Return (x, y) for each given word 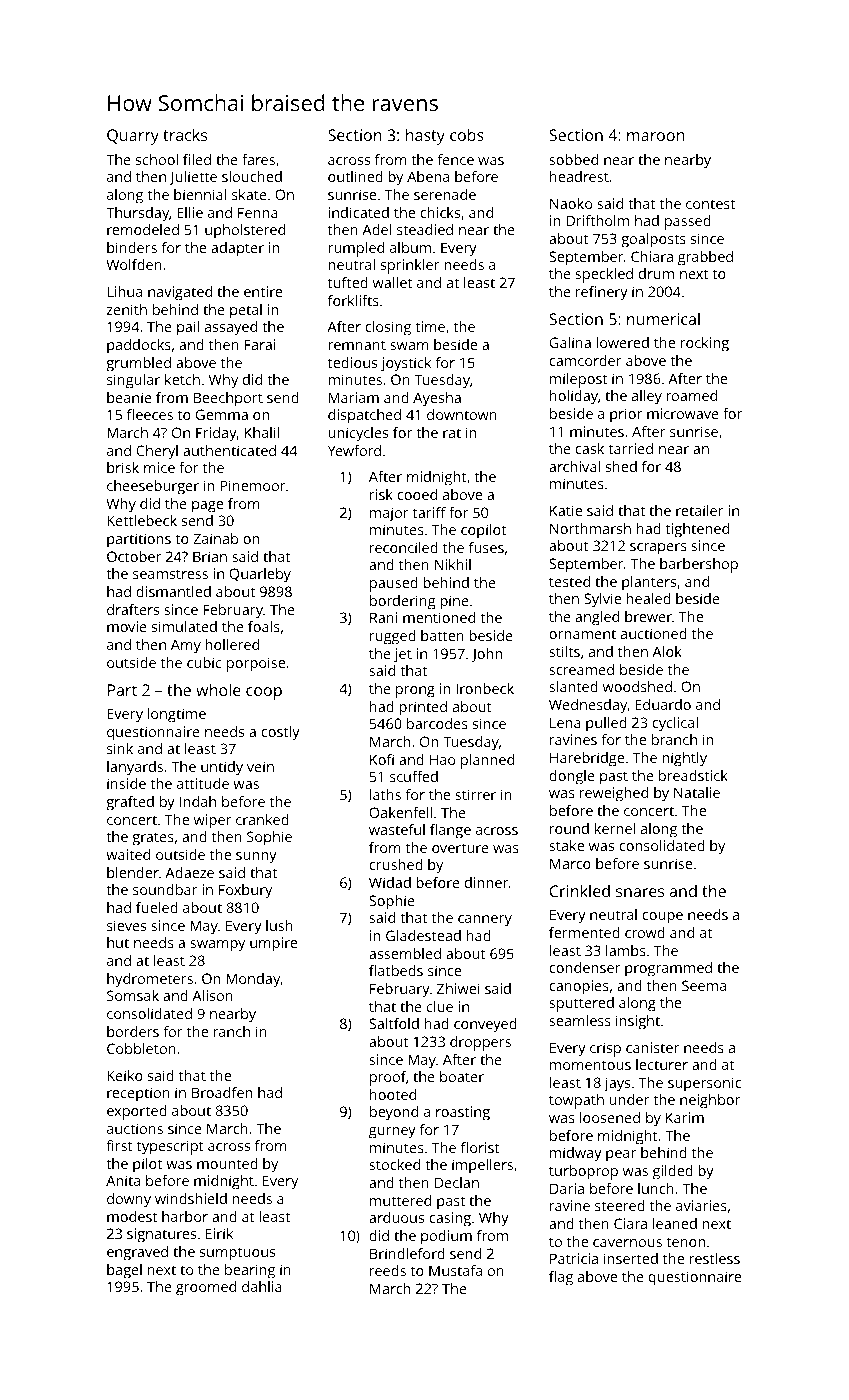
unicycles (358, 434)
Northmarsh (590, 528)
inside (126, 783)
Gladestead (423, 935)
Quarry (133, 137)
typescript (170, 1147)
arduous (396, 1217)
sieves (126, 925)
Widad (390, 882)
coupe (662, 918)
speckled (604, 275)
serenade (445, 194)
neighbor (710, 1101)
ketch (182, 379)
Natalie (697, 792)
